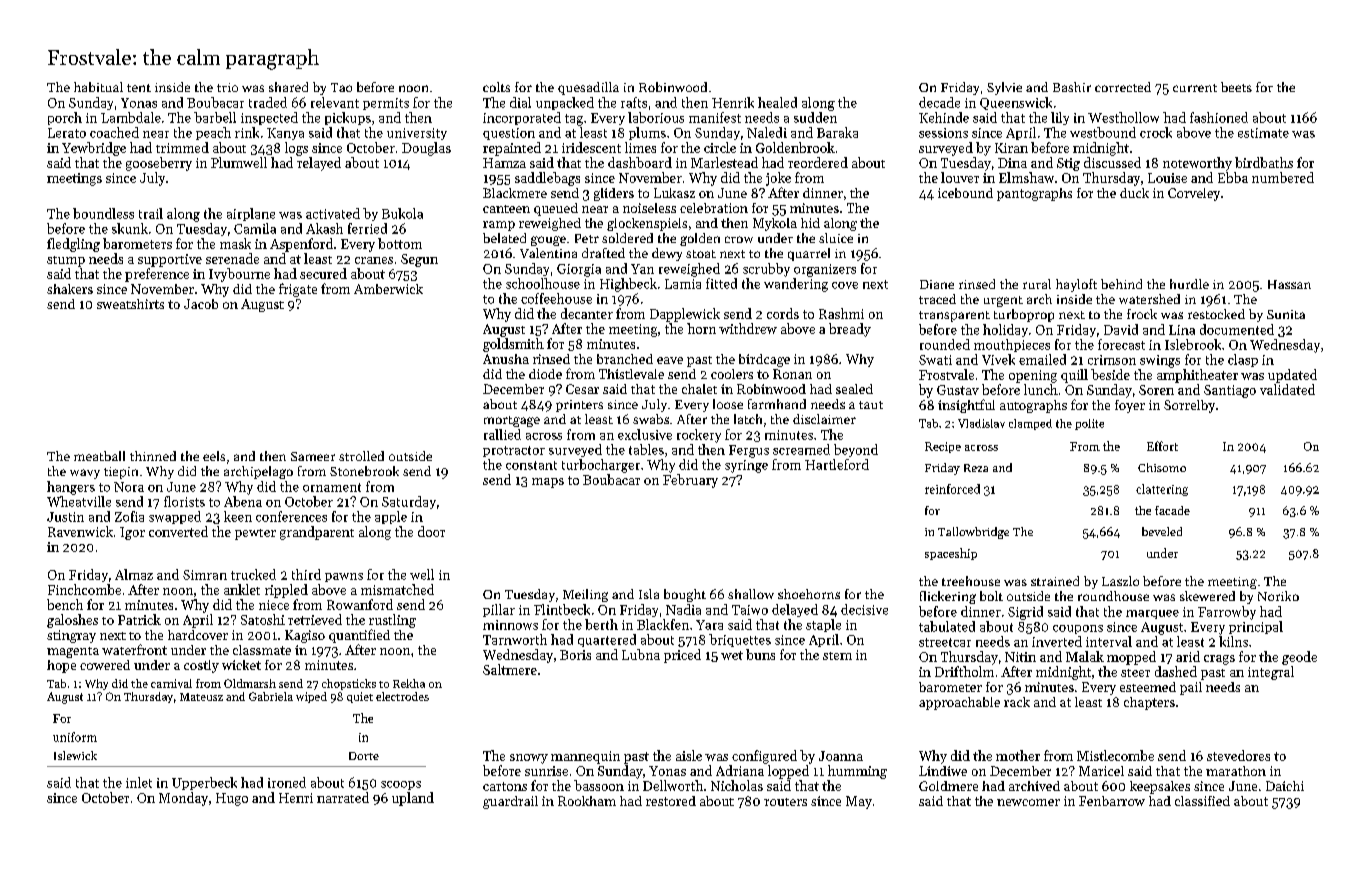  What do you see at coordinates (841, 313) in the screenshot?
I see `Rashmi` at bounding box center [841, 313].
